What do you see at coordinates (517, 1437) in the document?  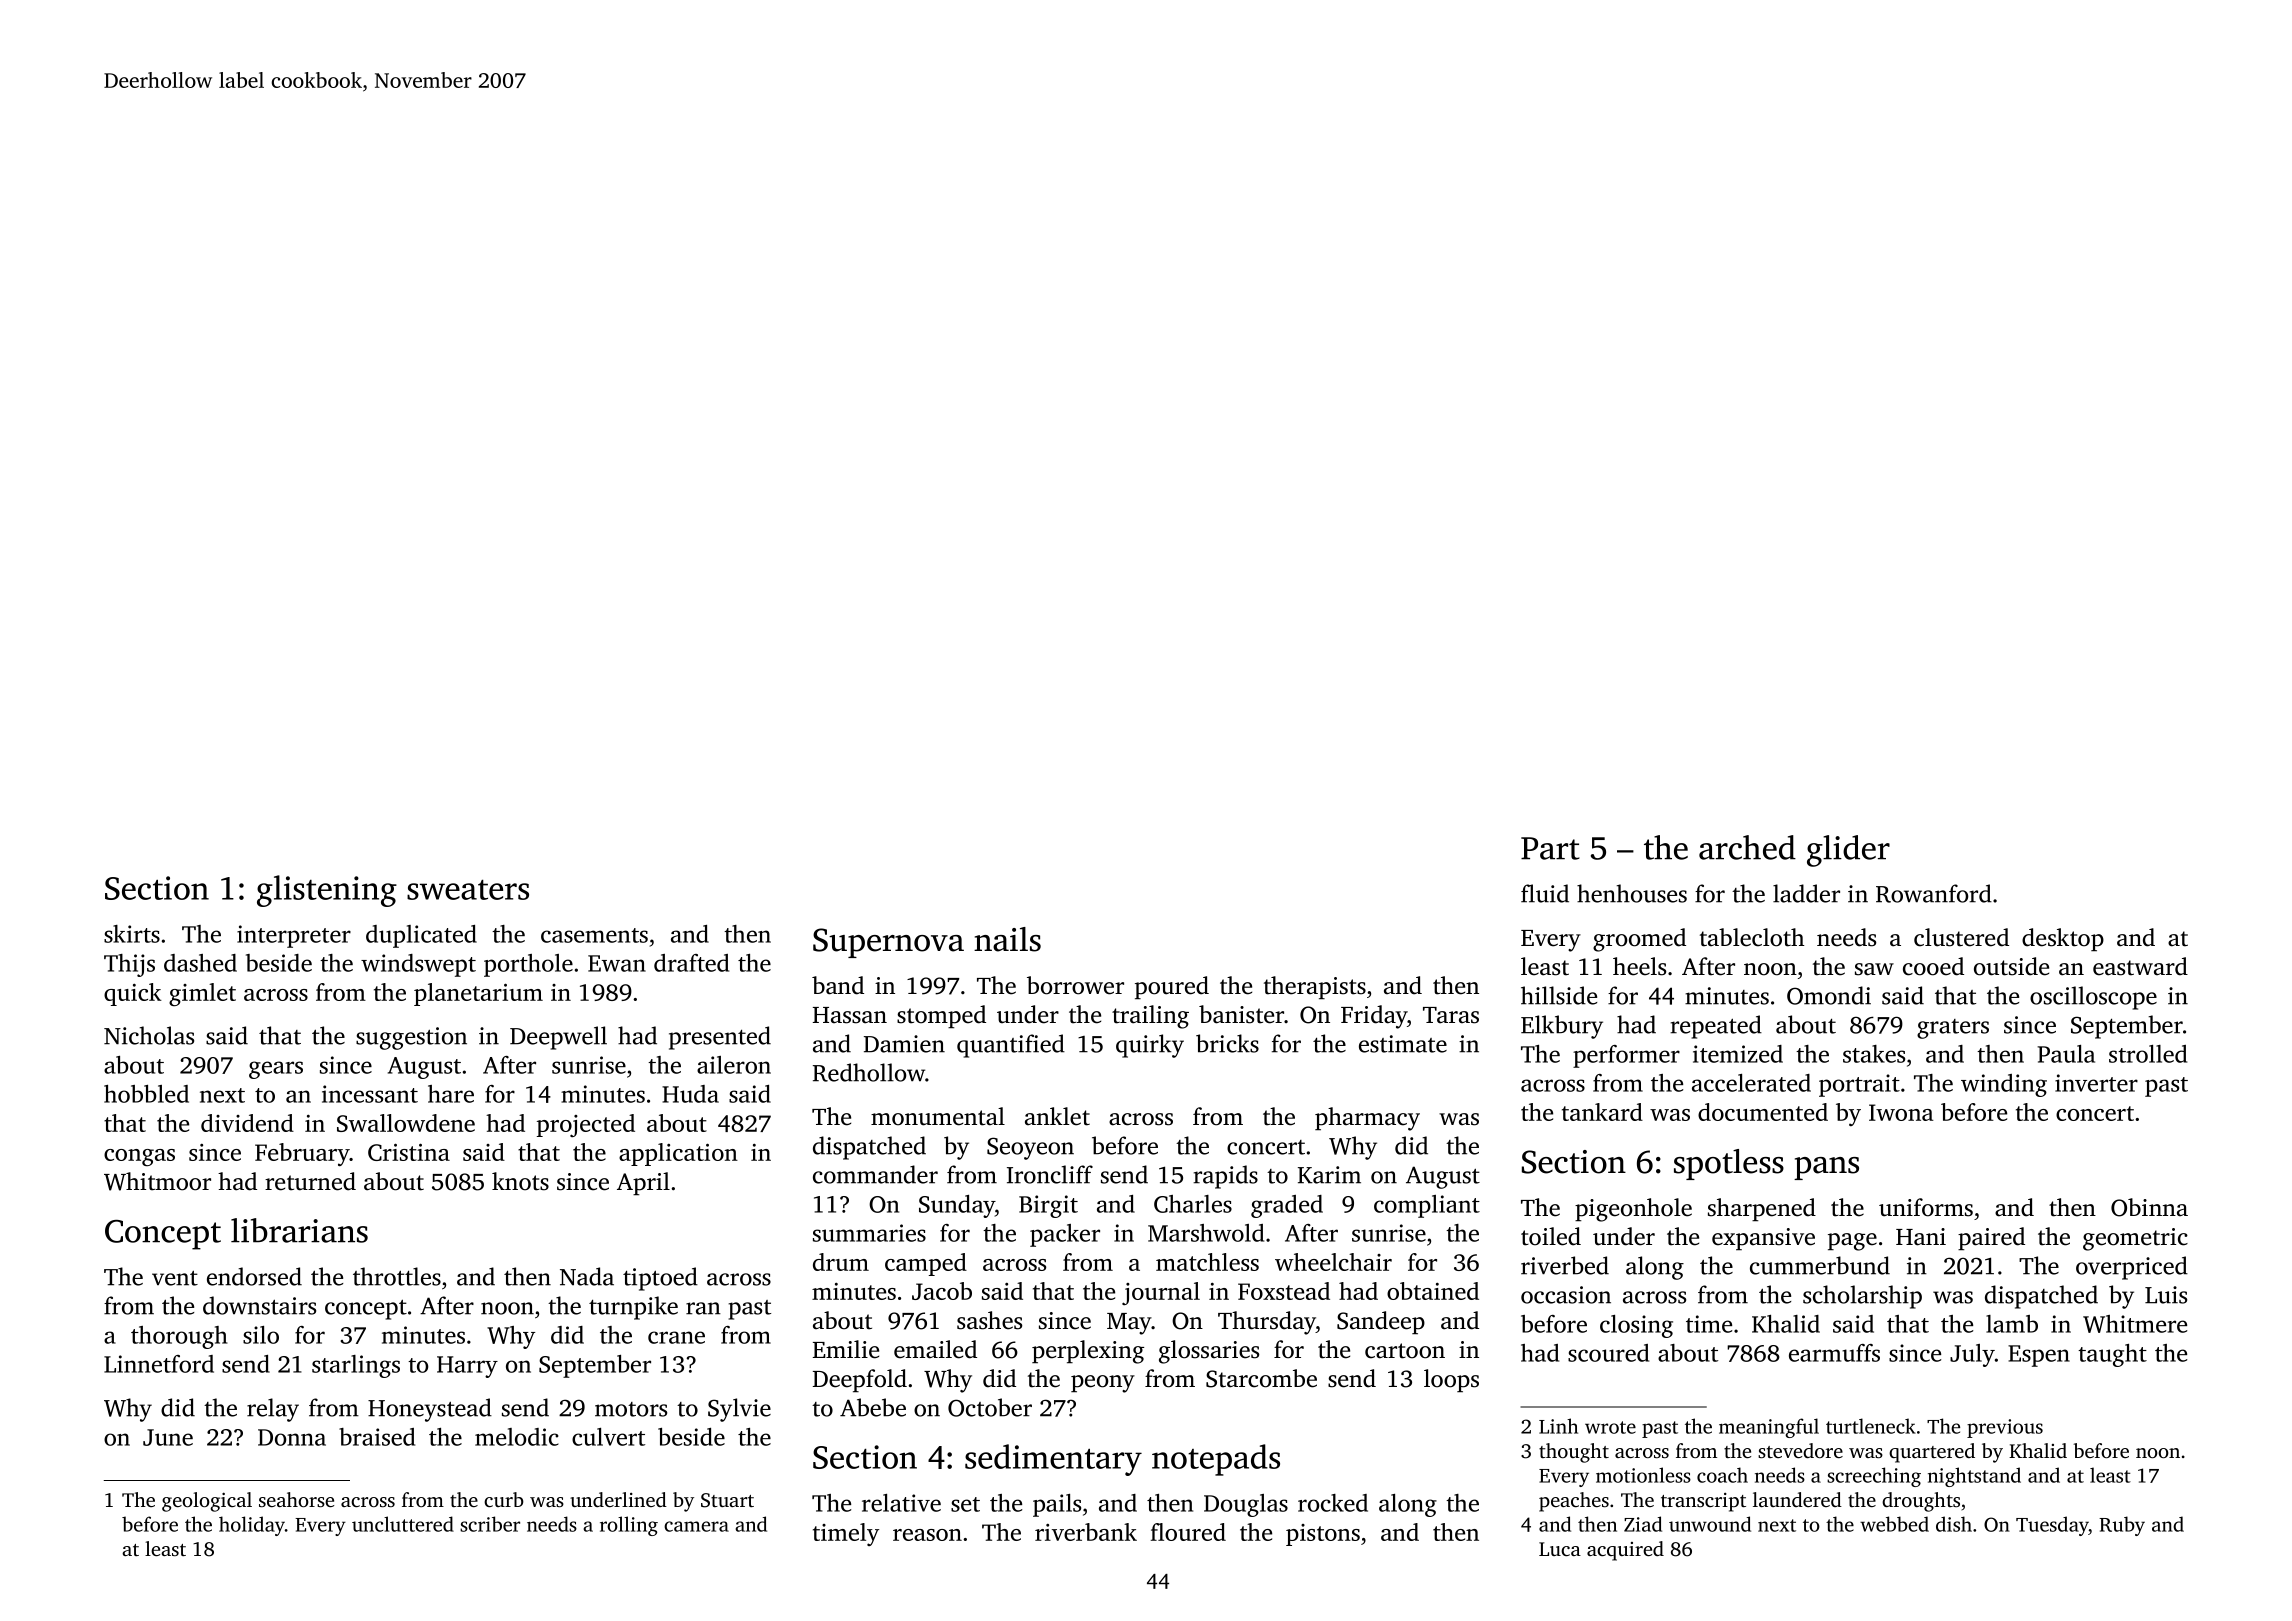 I see `melodic` at bounding box center [517, 1437].
